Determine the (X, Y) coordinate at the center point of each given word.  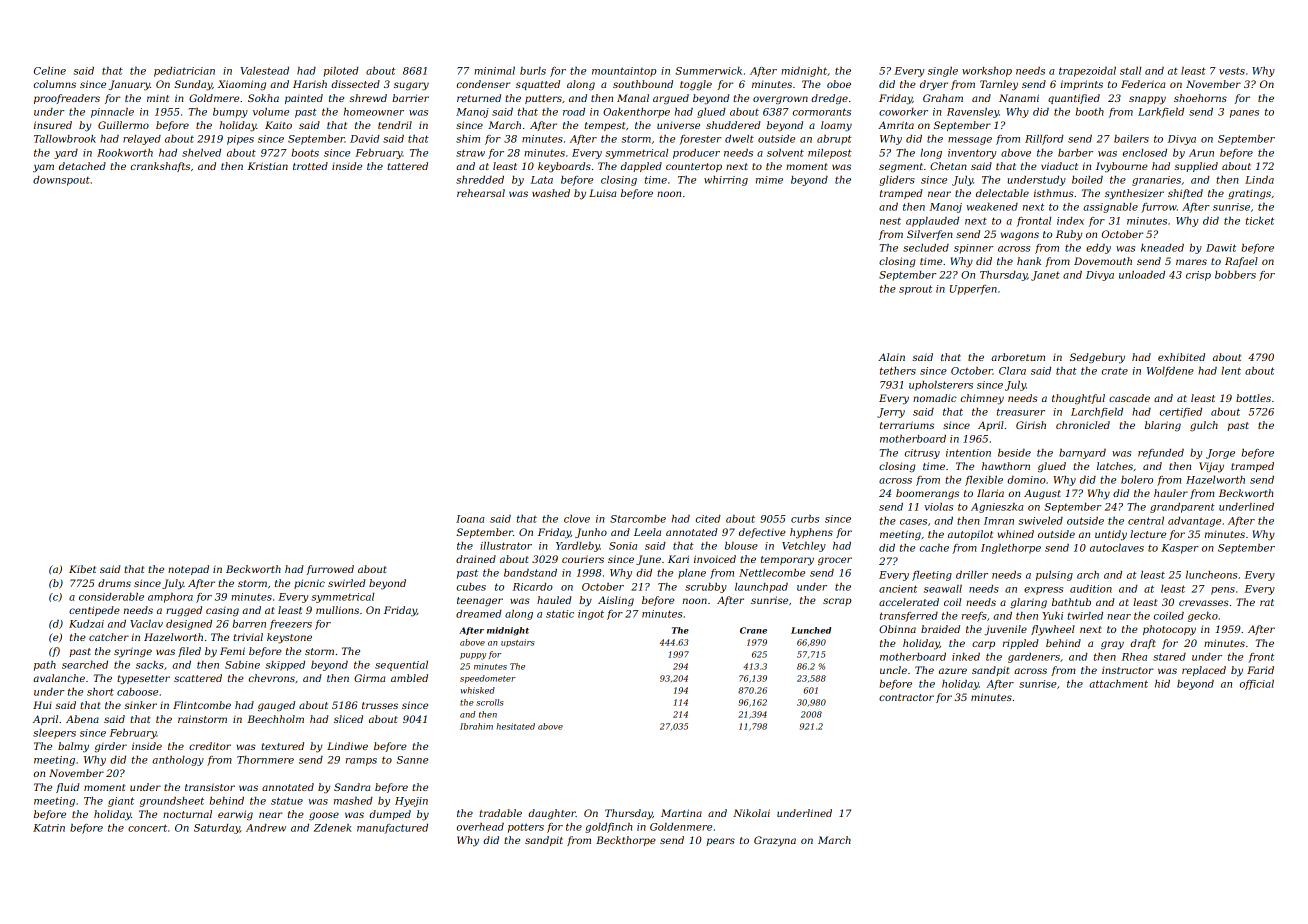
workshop (987, 72)
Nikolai (751, 813)
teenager (480, 601)
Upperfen (973, 290)
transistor (210, 787)
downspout (61, 181)
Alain (891, 357)
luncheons (1211, 575)
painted (304, 99)
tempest (605, 126)
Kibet (82, 569)
